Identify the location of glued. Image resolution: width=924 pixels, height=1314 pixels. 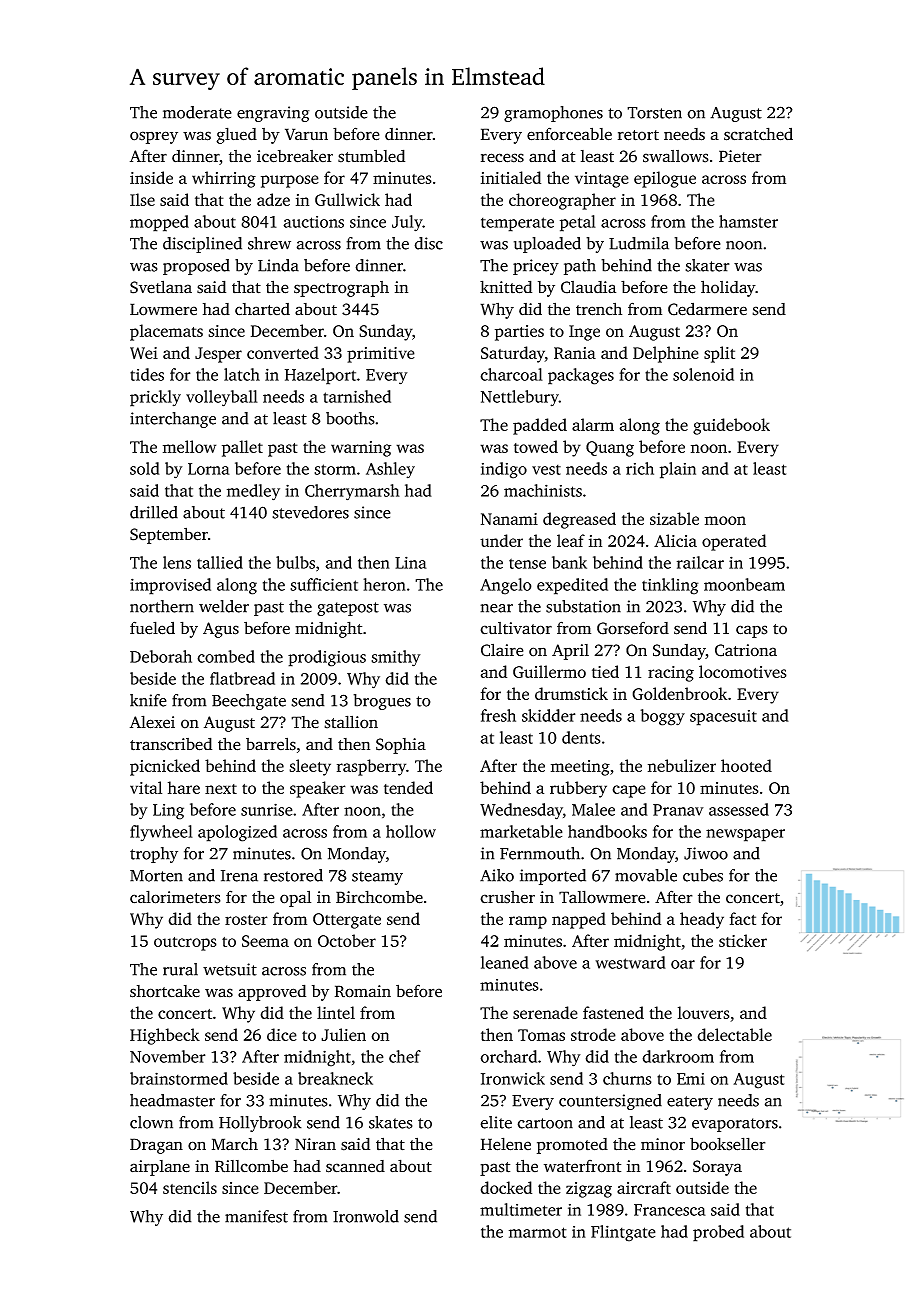
(236, 135).
